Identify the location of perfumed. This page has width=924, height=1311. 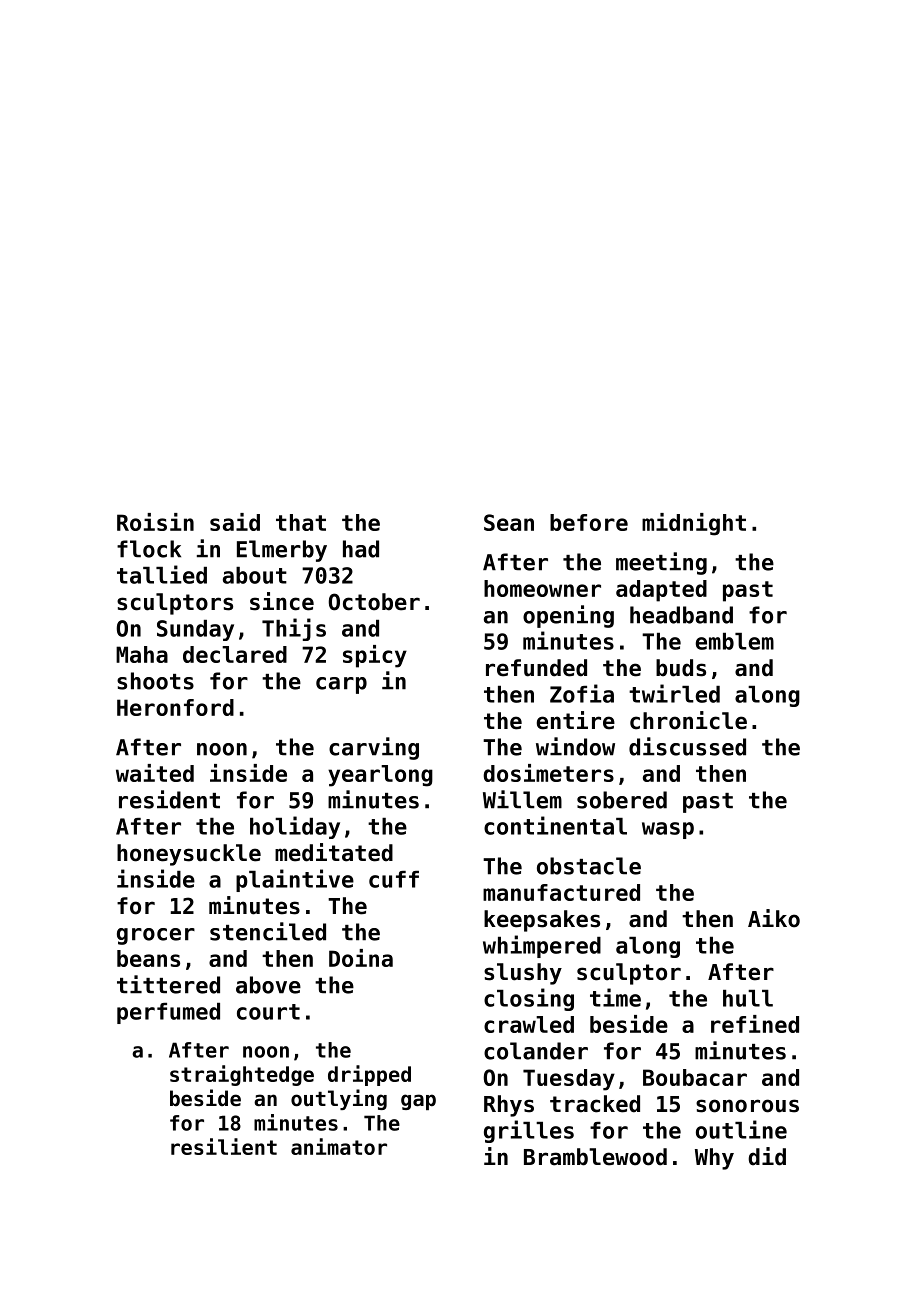
(168, 1013).
